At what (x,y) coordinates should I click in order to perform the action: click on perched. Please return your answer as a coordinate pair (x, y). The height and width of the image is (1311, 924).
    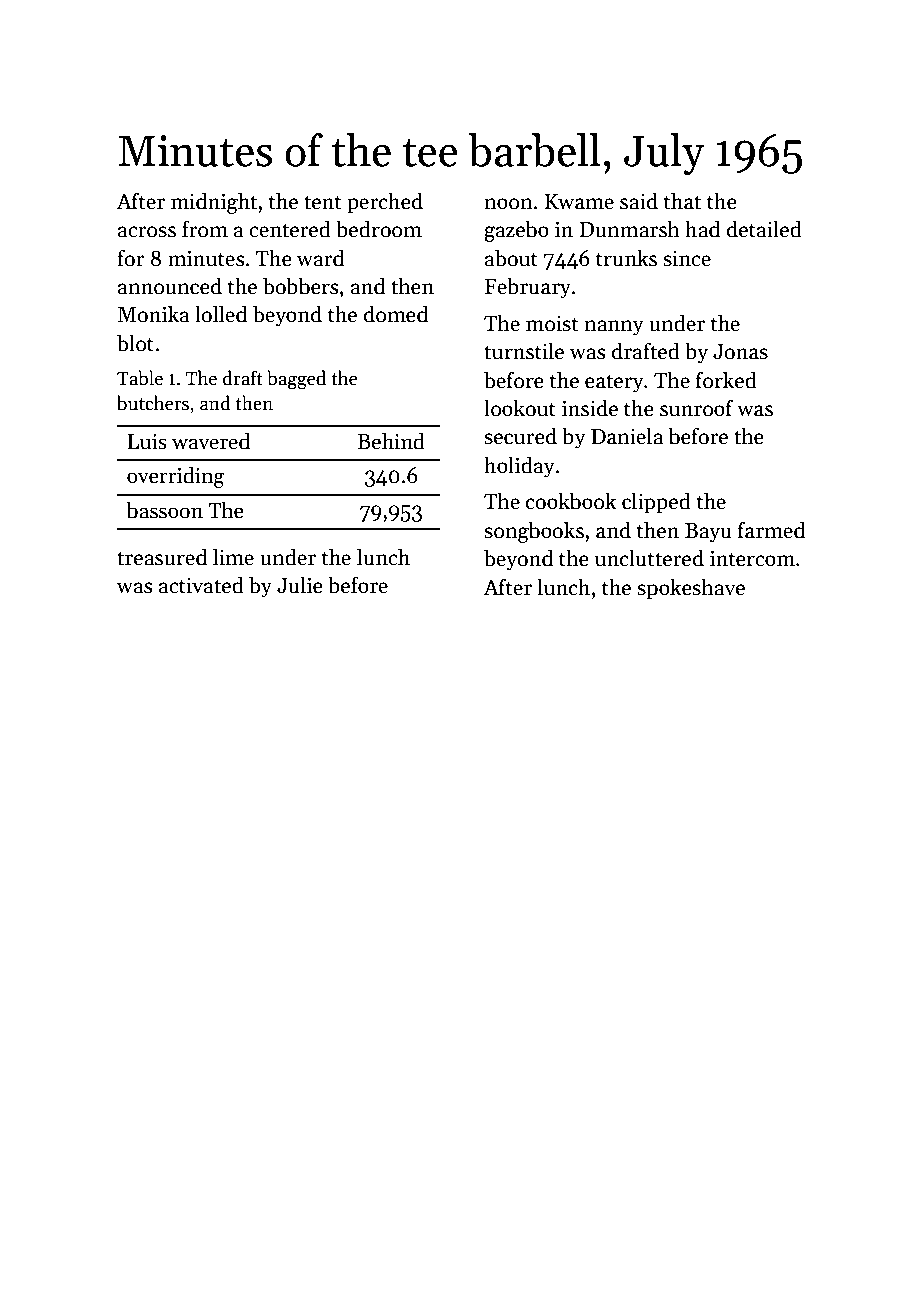
    Looking at the image, I should click on (385, 203).
